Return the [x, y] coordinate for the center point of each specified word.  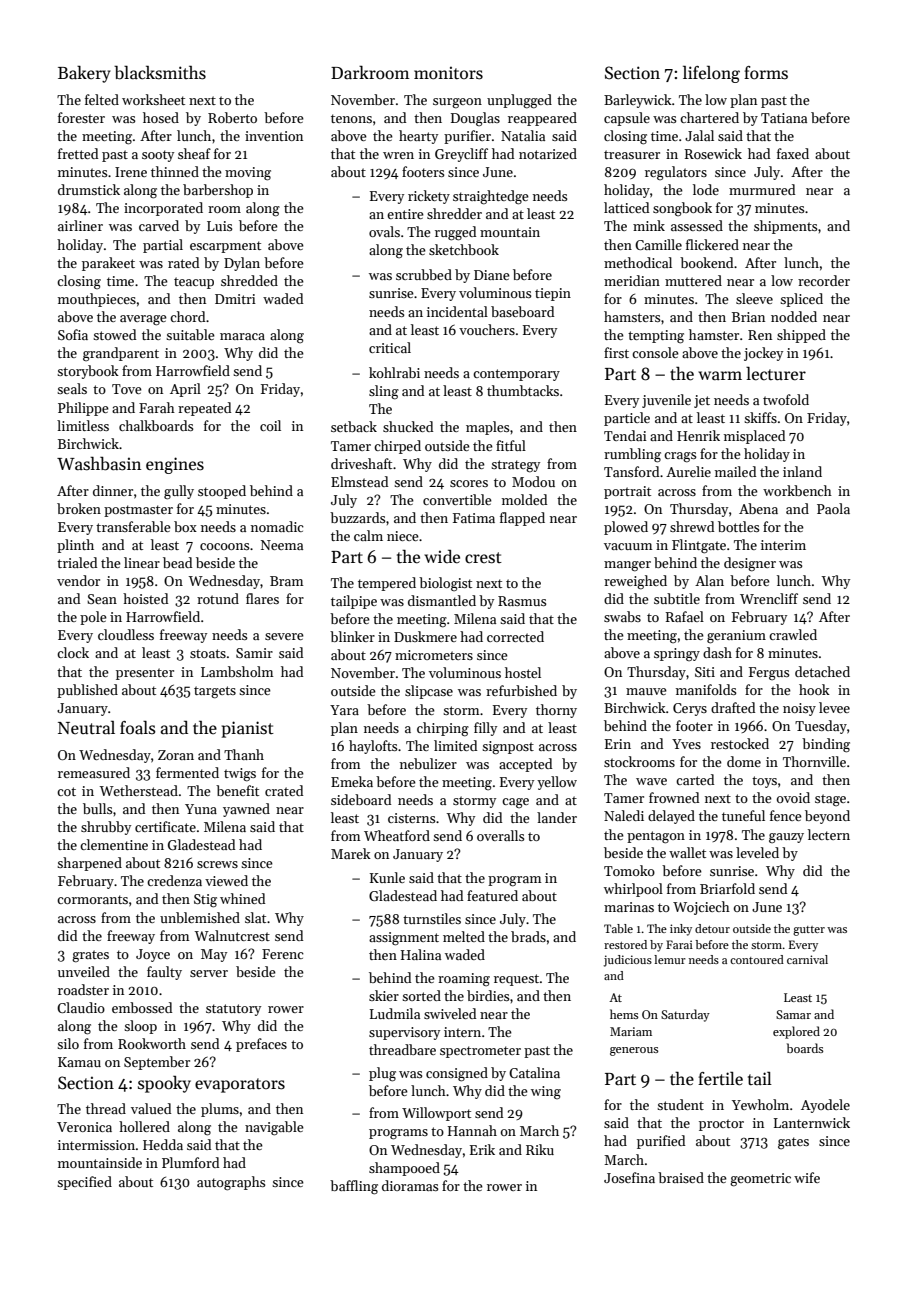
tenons [351, 118]
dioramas [410, 1185]
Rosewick [713, 153]
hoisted [145, 598]
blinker [352, 636]
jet [702, 401]
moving [248, 174]
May [214, 955]
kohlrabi [394, 372]
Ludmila [395, 1013]
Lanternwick [812, 1122]
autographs [231, 1183]
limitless [83, 425]
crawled [793, 634]
